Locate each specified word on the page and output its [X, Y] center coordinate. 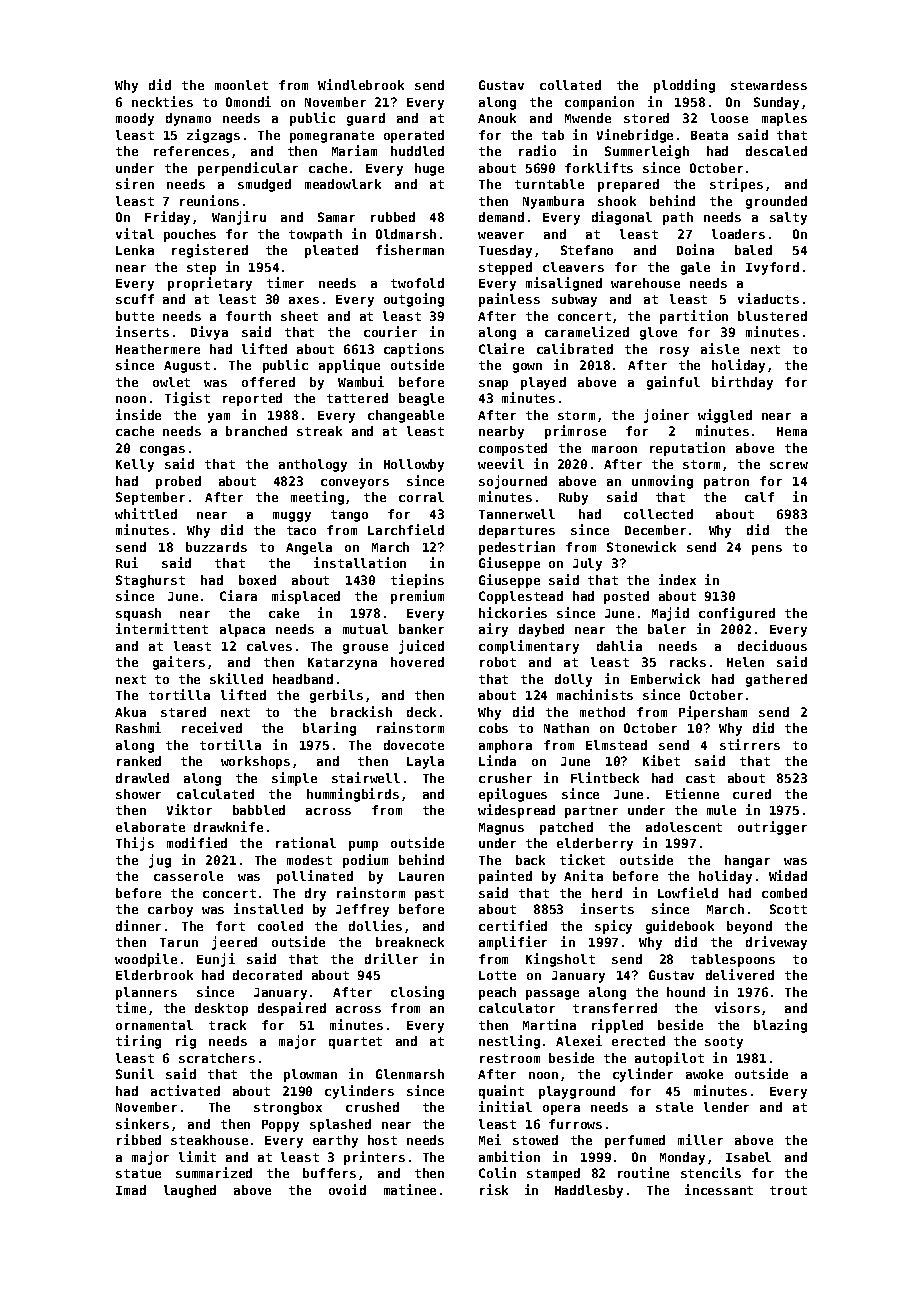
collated [570, 85]
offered [268, 382]
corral [421, 497]
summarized [214, 1172]
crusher [505, 778]
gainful [673, 383]
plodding [684, 86]
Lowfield [688, 892]
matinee [410, 1189]
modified [197, 842]
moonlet [241, 85]
